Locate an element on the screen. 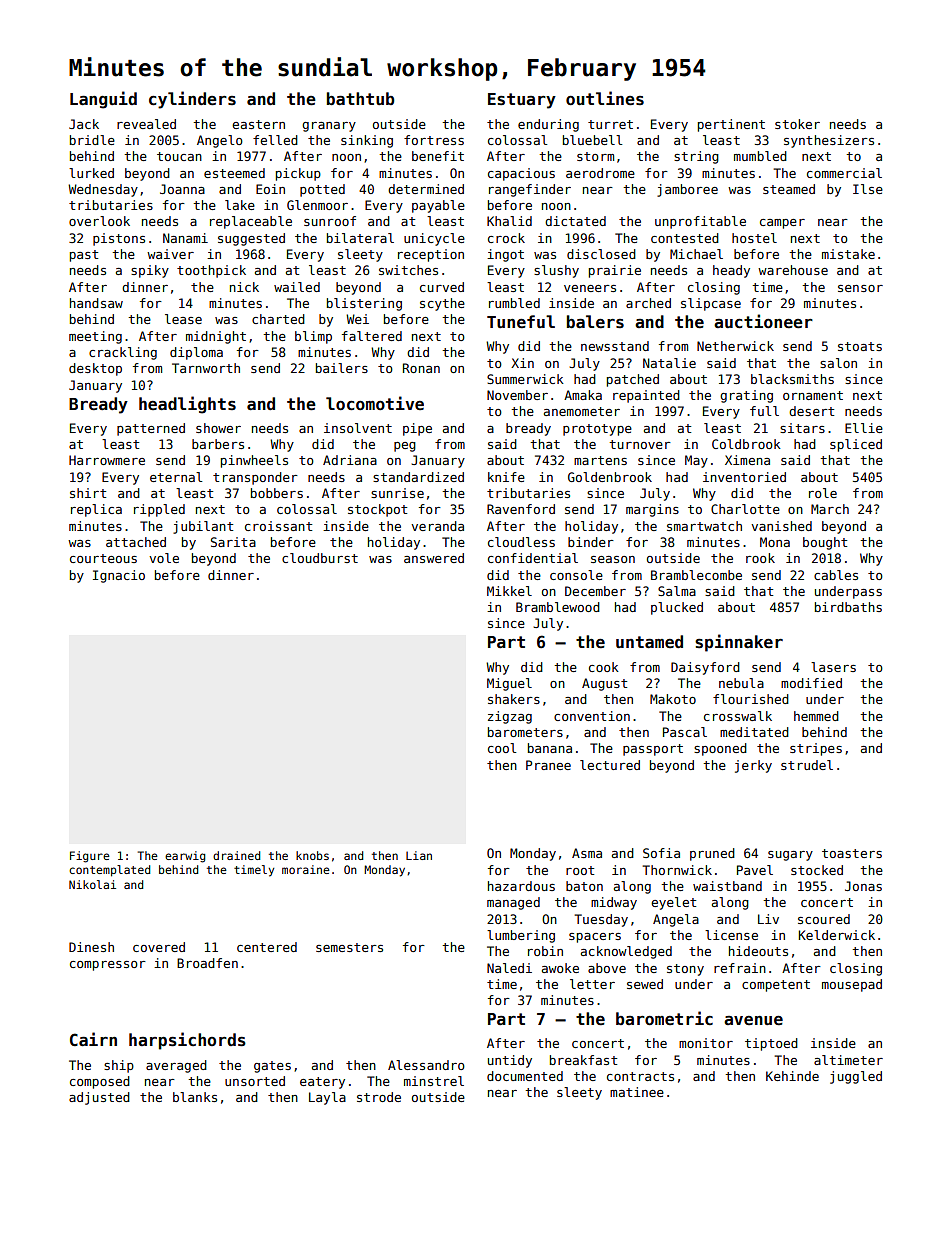 The height and width of the screenshot is (1233, 952). stoker is located at coordinates (797, 124).
